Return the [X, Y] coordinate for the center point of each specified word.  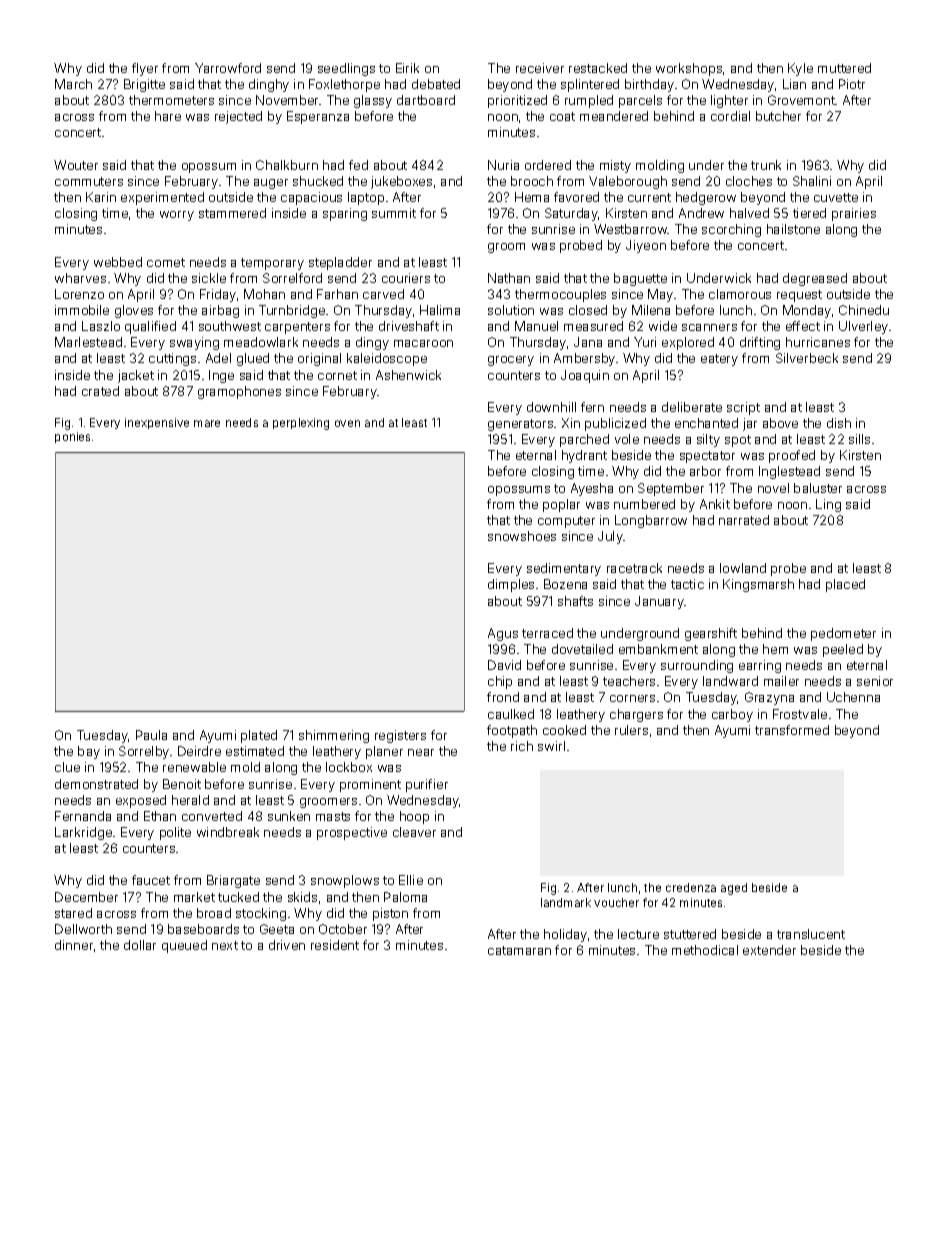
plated [259, 736]
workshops [689, 69]
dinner [74, 945]
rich [522, 746]
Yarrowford [228, 68]
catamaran [519, 950]
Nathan [509, 278]
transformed [792, 730]
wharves [80, 278]
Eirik [407, 68]
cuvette [836, 197]
